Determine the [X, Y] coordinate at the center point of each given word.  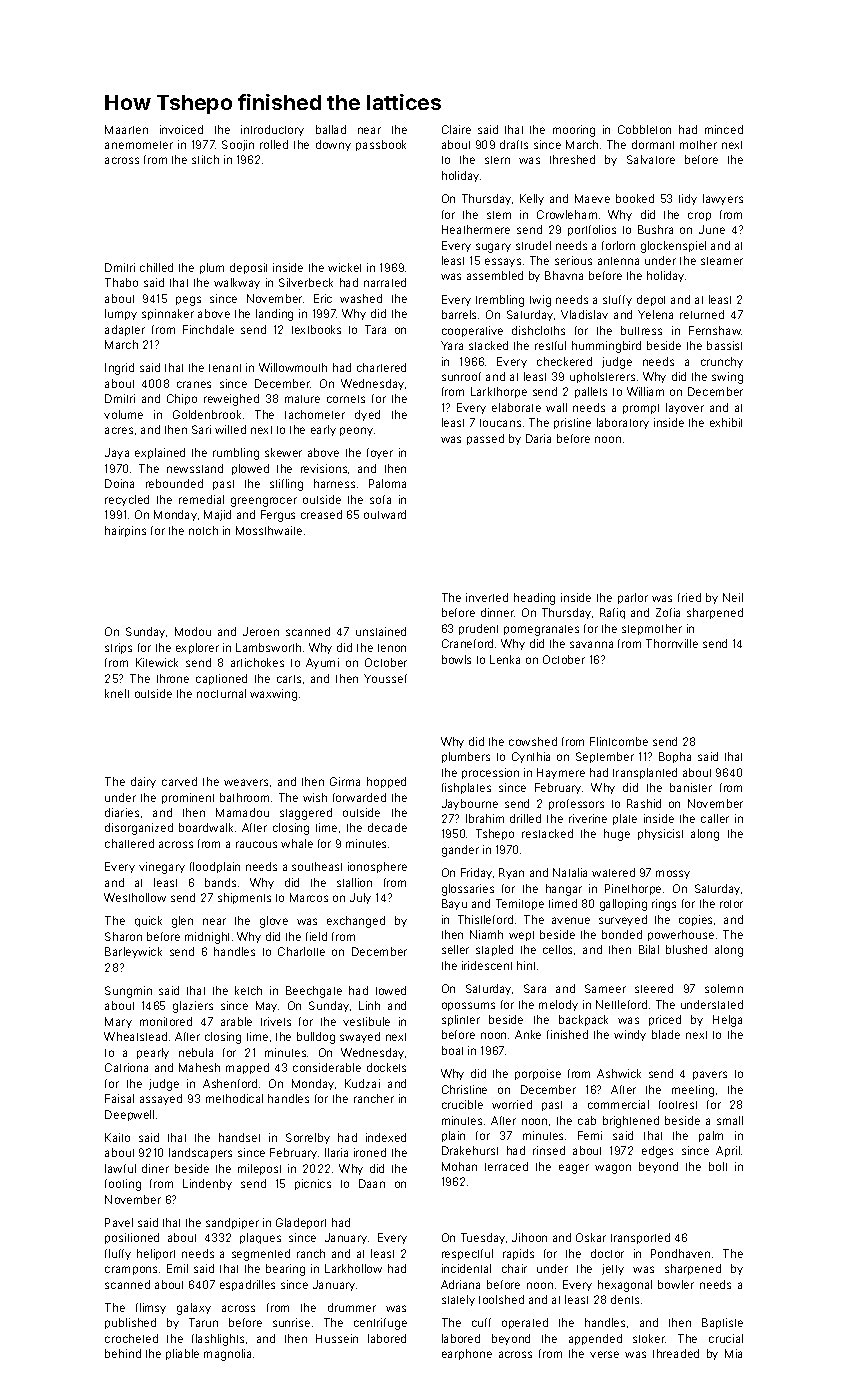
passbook [381, 145]
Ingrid [119, 369]
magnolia [227, 1355]
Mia [733, 1353]
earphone [467, 1354]
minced [724, 129]
